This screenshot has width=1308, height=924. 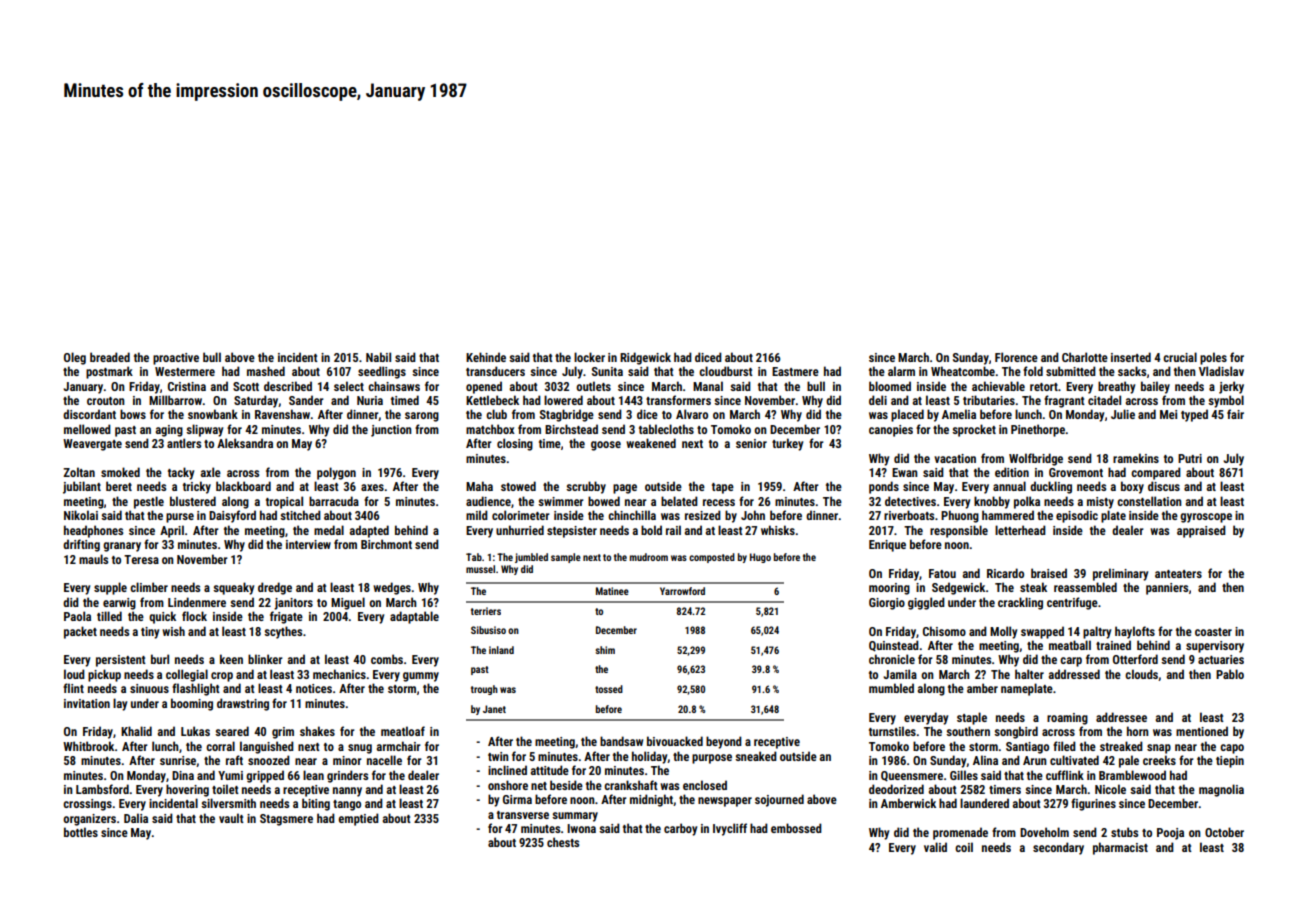 What do you see at coordinates (680, 829) in the screenshot?
I see `carboy` at bounding box center [680, 829].
